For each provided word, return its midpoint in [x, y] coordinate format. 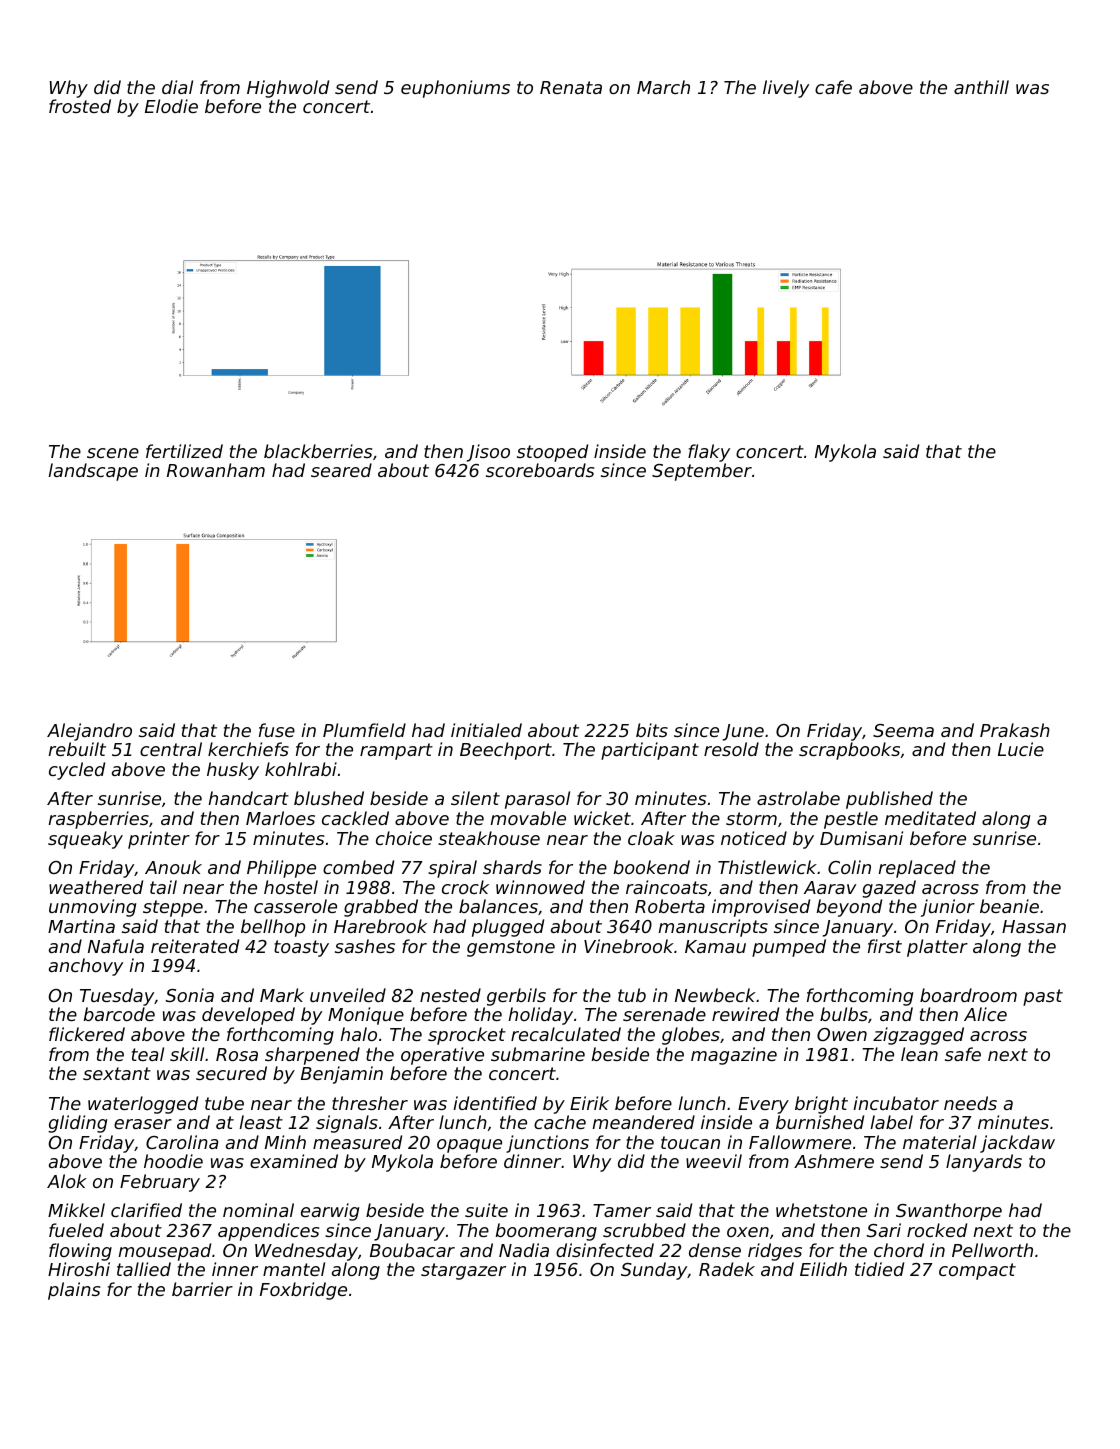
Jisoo [488, 453]
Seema [903, 730]
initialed [486, 730]
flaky [709, 453]
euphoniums [455, 89]
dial [177, 87]
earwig [330, 1212]
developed [248, 1016]
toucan [690, 1142]
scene [113, 453]
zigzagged [918, 1036]
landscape [93, 472]
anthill [981, 87]
